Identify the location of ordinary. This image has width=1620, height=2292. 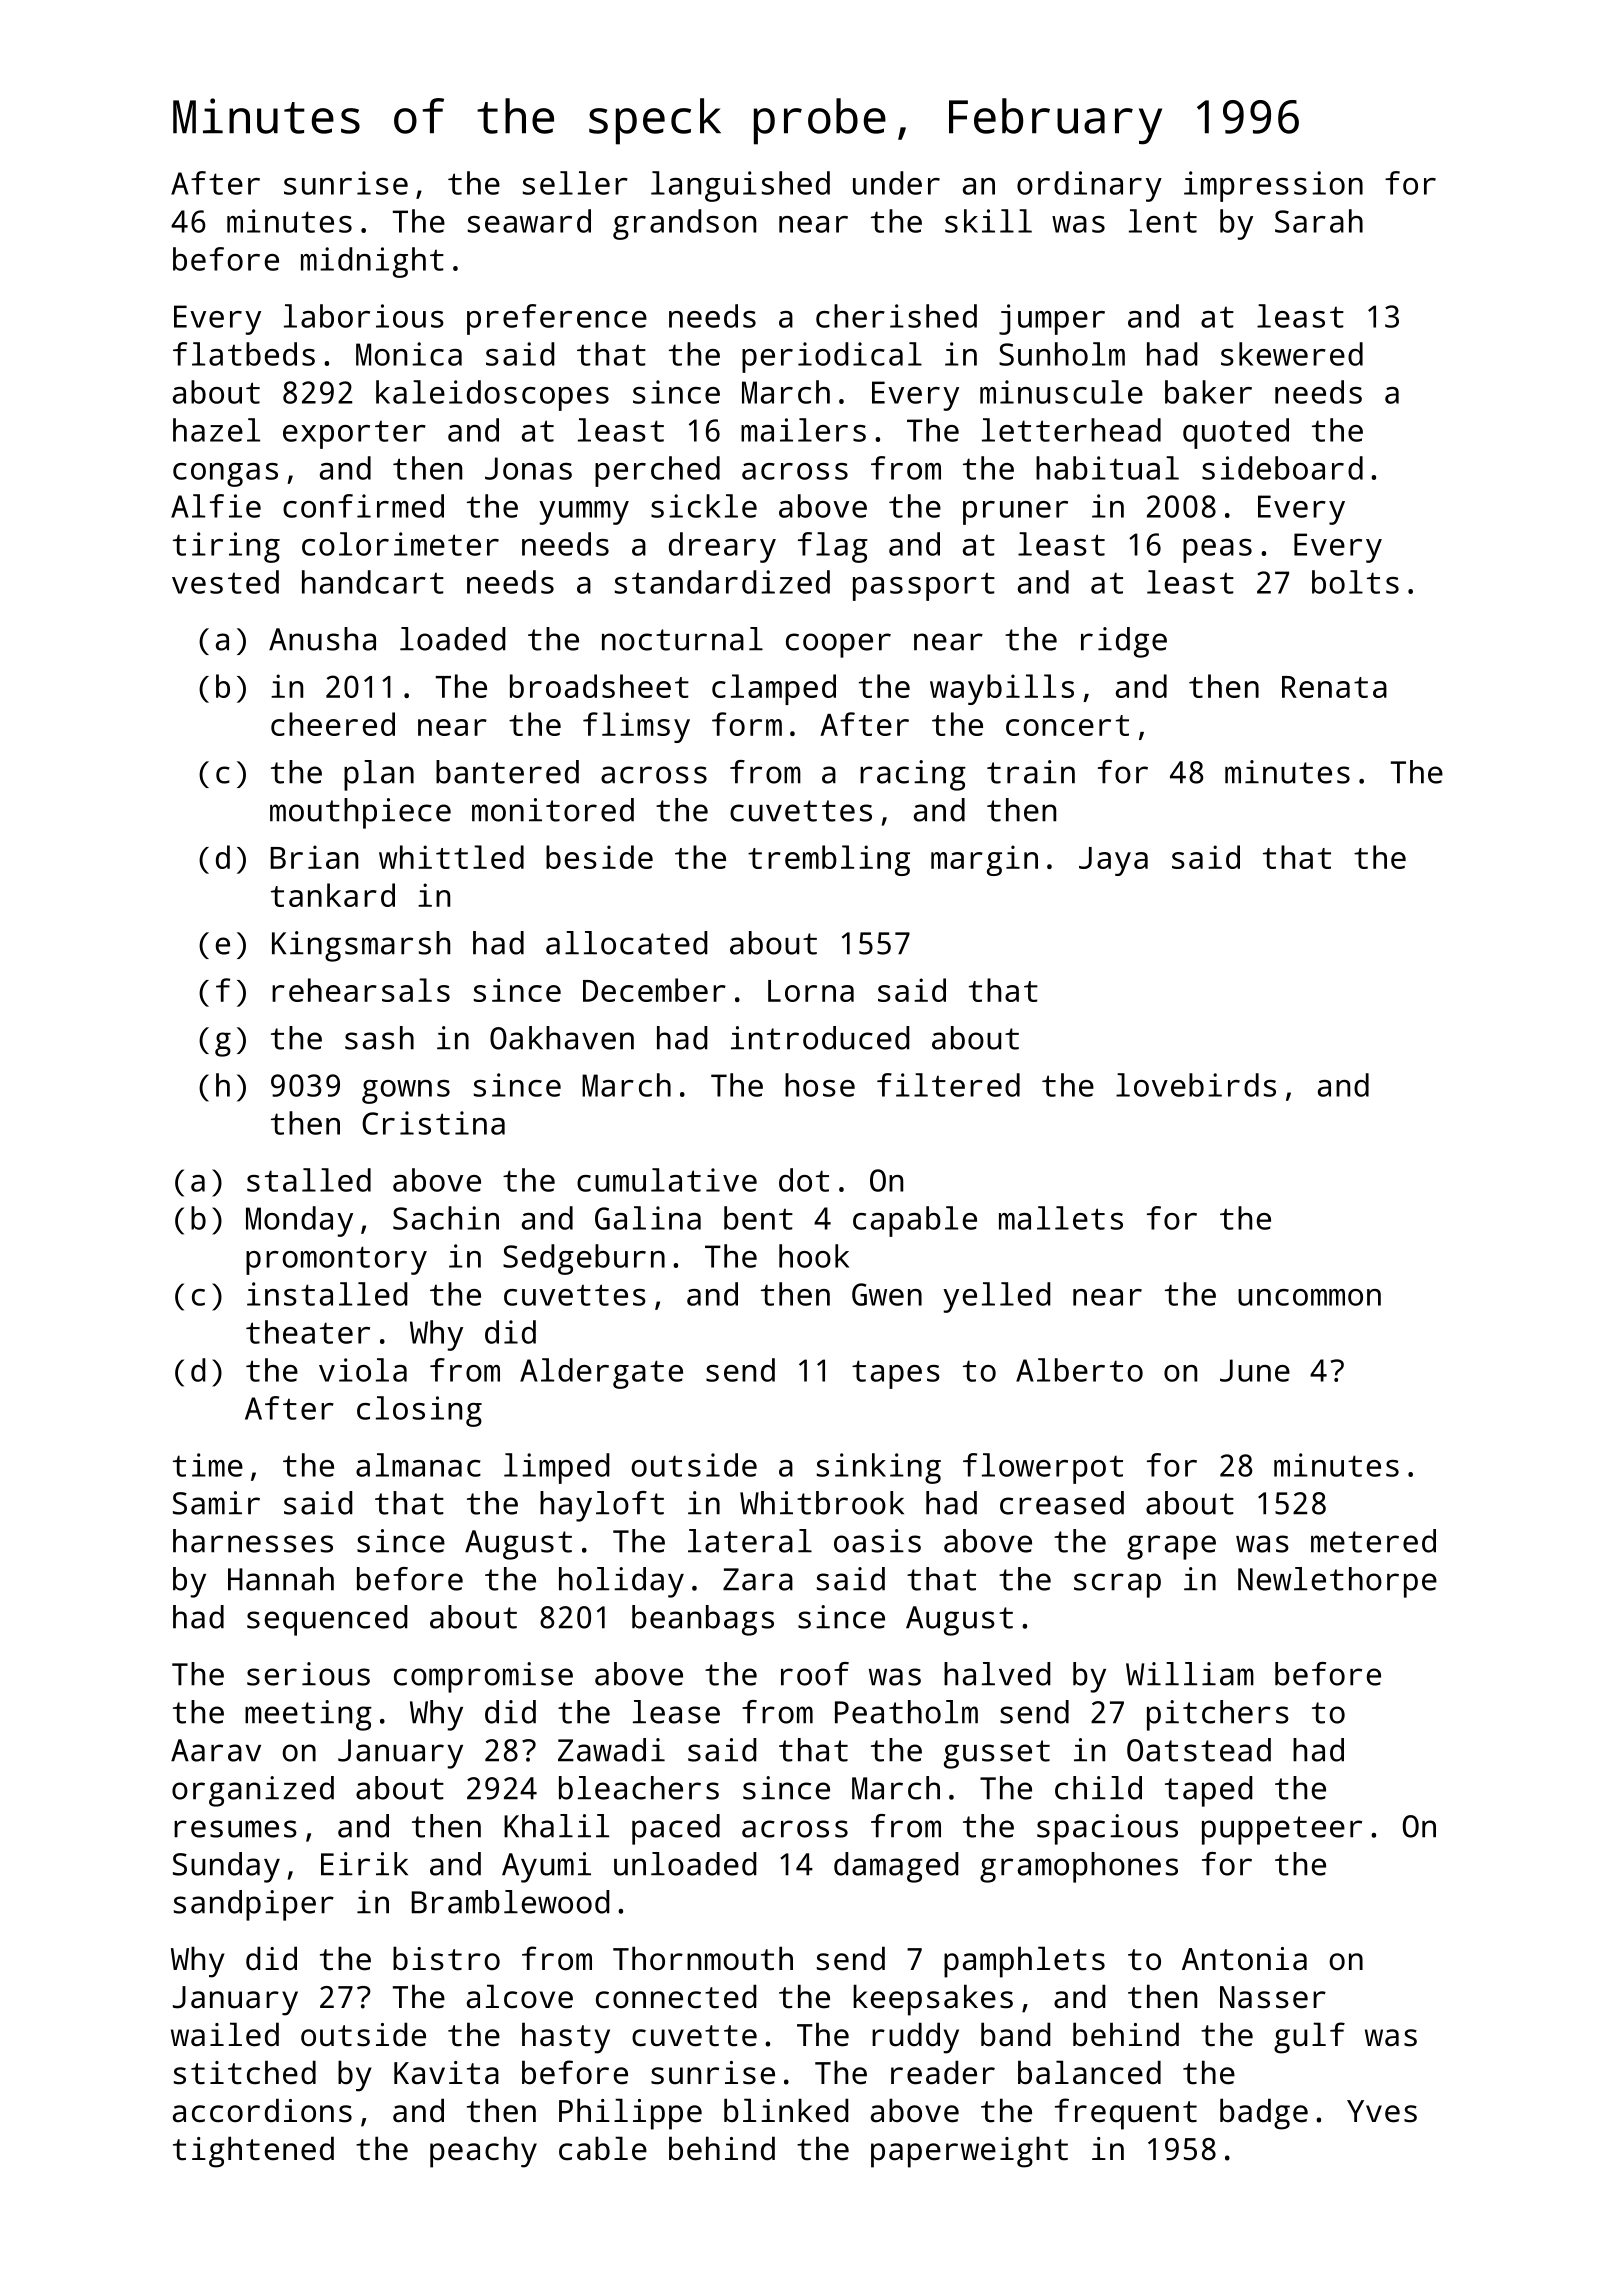
(1089, 186).
